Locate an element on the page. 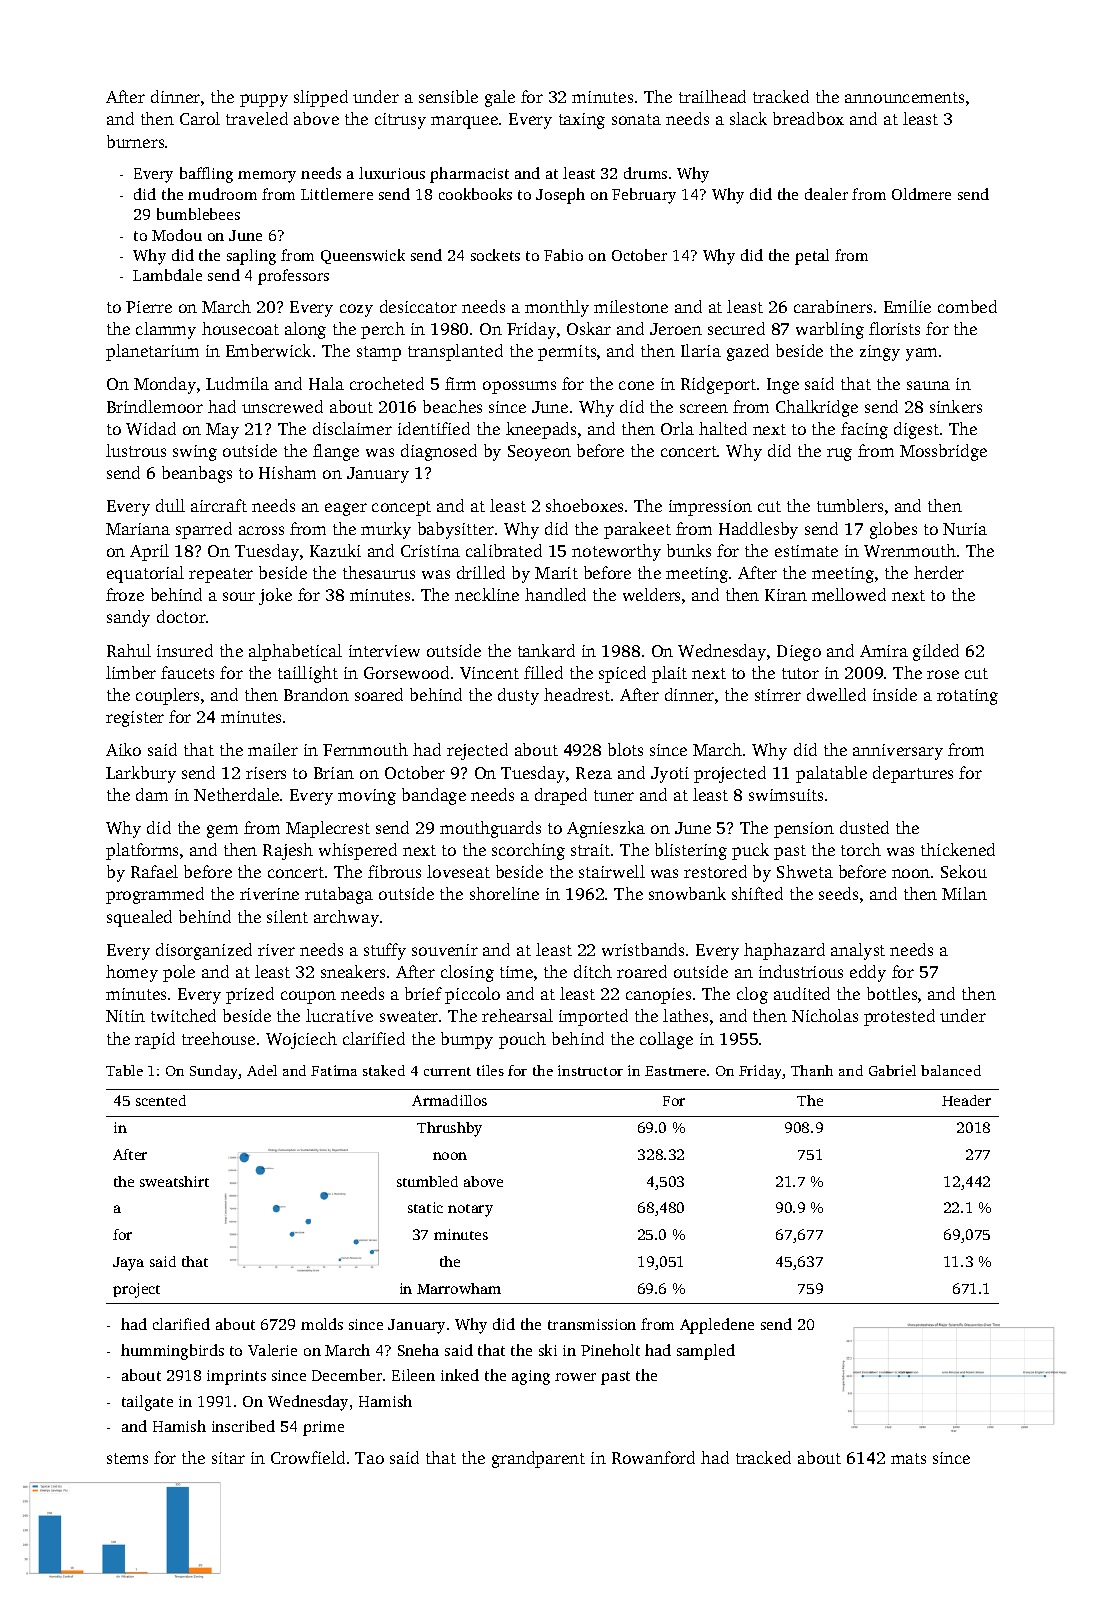 Image resolution: width=1105 pixels, height=1600 pixels. digest is located at coordinates (916, 430).
